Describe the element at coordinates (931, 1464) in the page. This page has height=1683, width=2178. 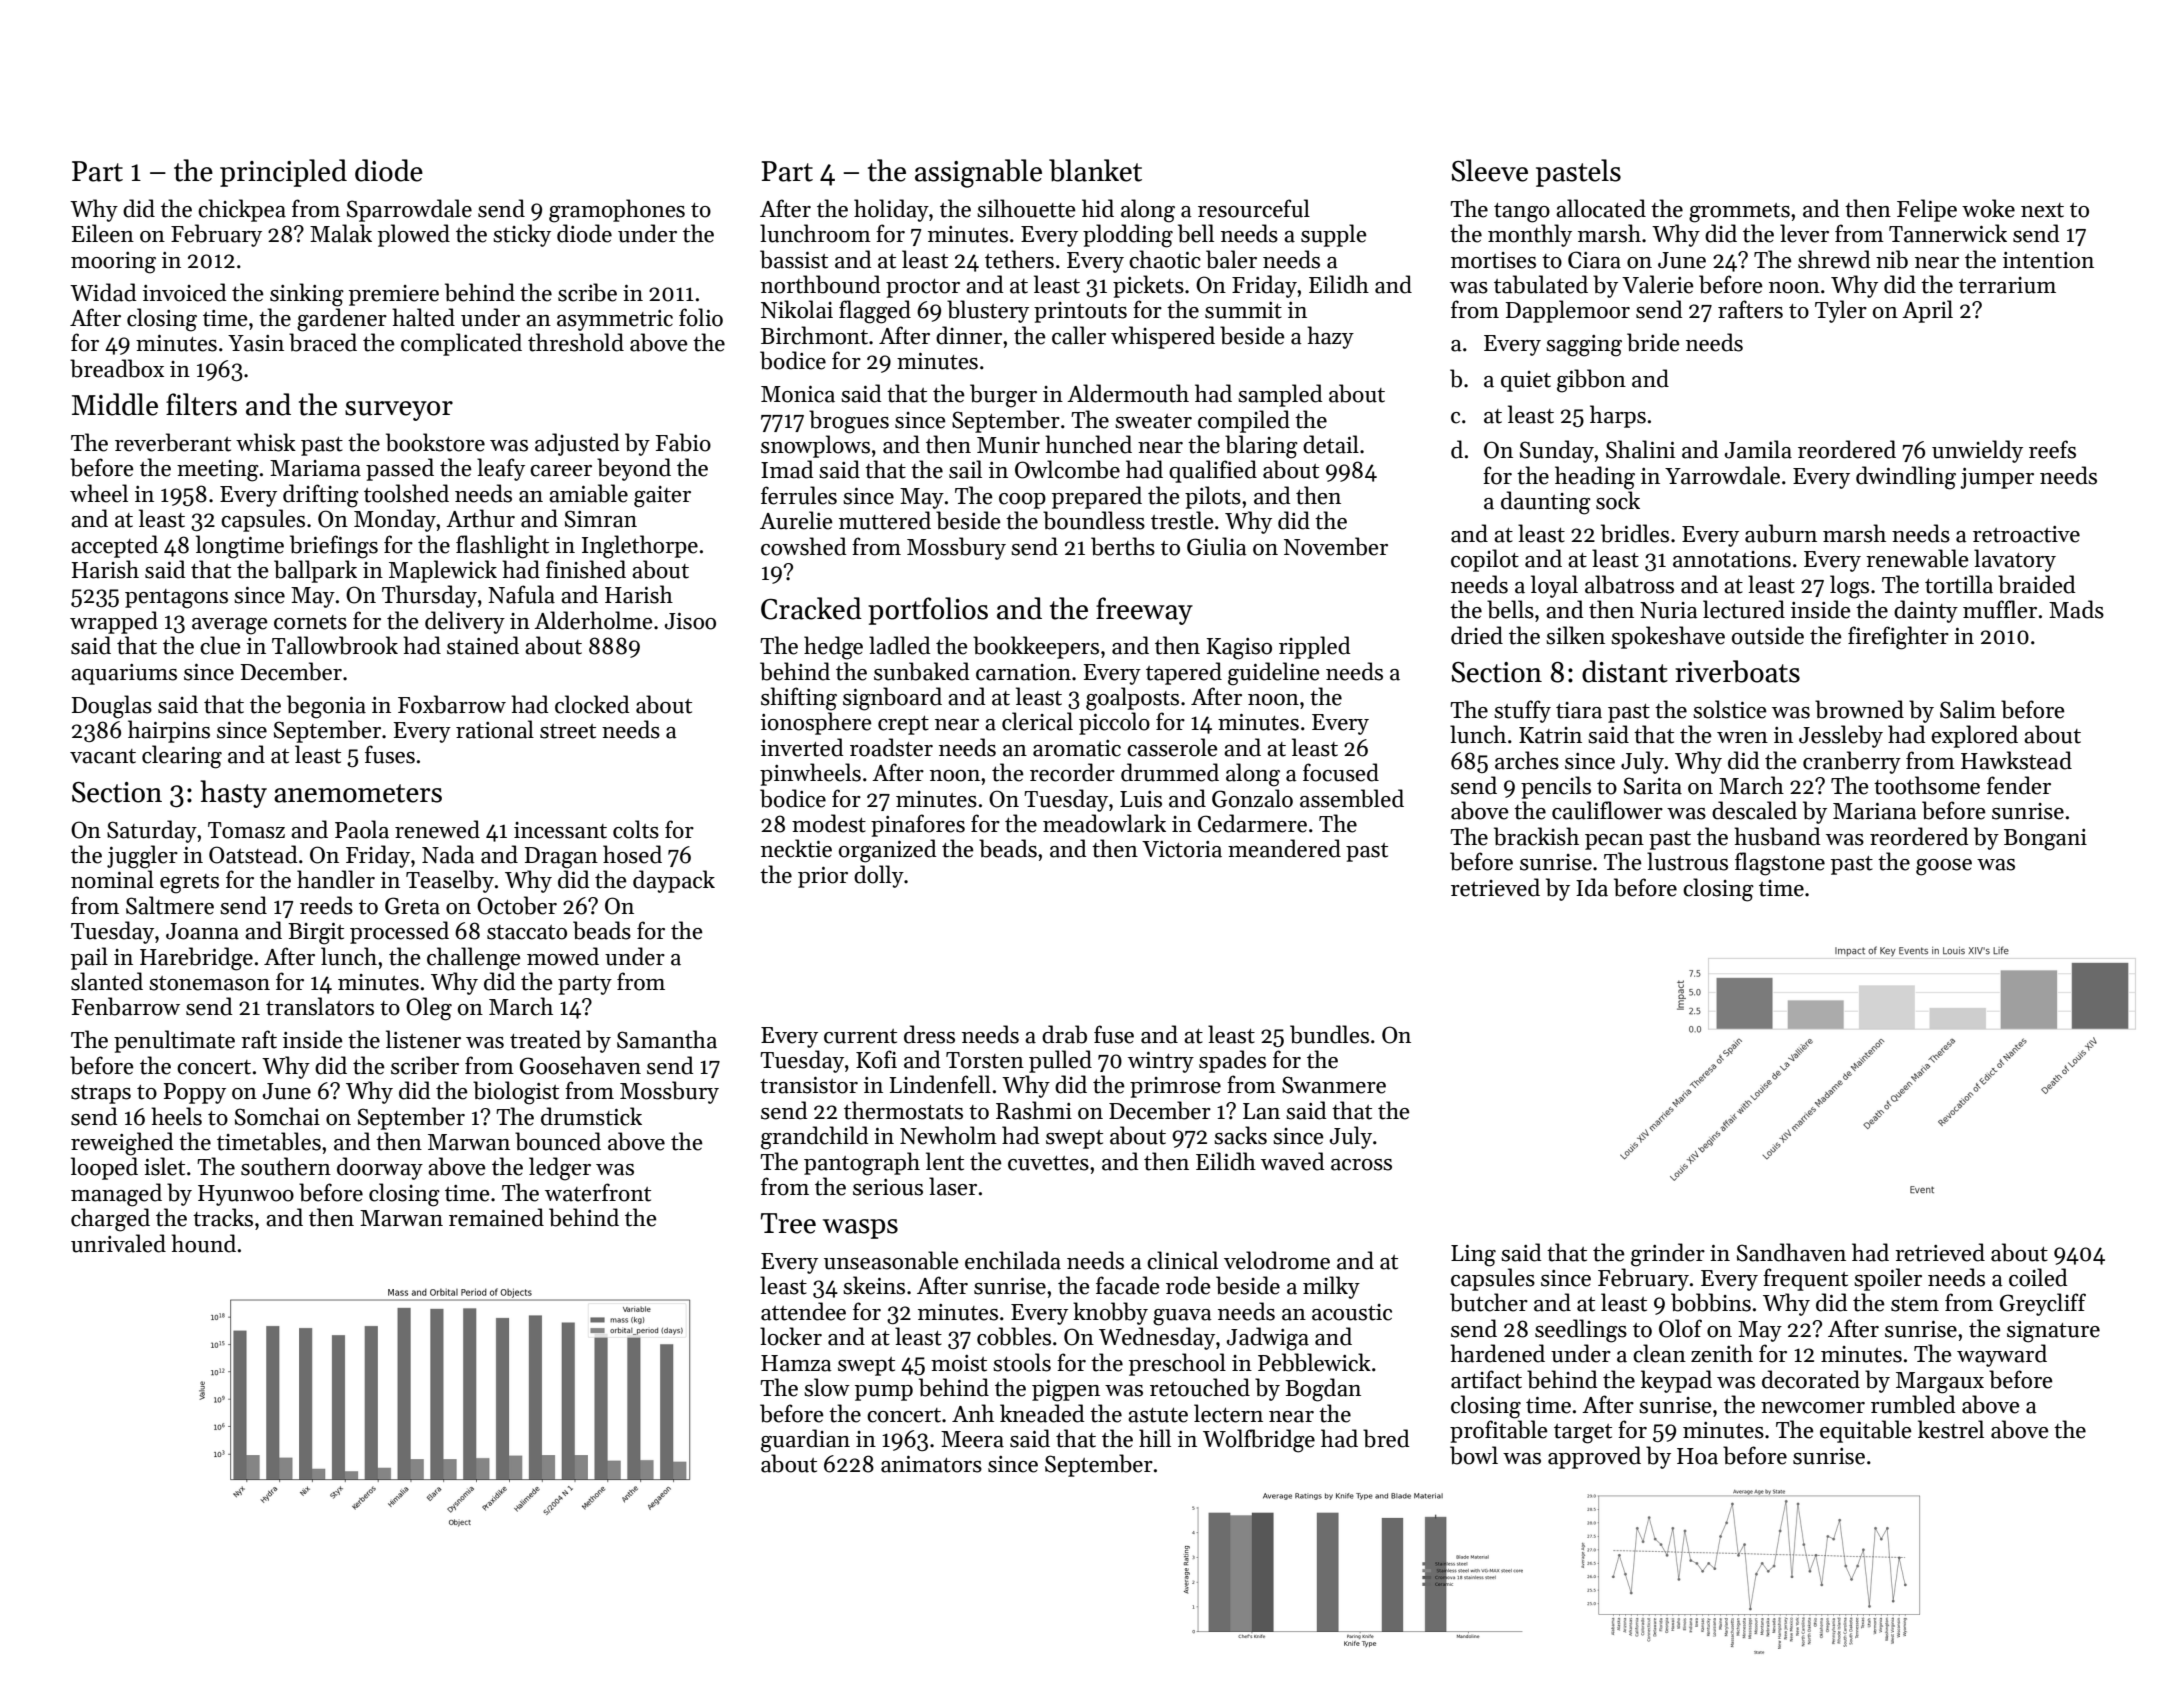
I see `animators` at that location.
